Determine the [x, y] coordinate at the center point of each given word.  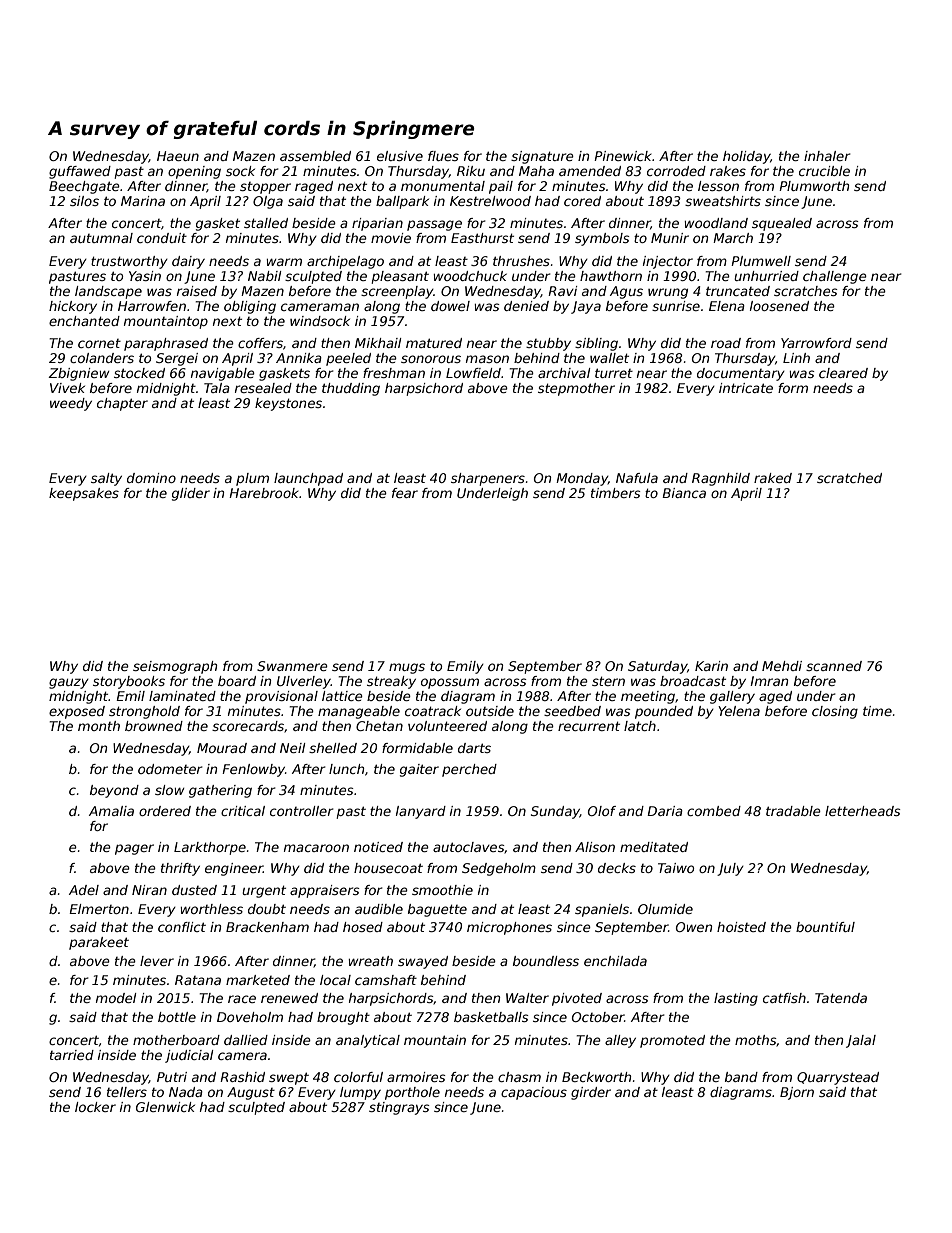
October [598, 1017]
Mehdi [782, 666]
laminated [182, 696]
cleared [843, 373]
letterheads [863, 811]
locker [95, 1107]
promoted [672, 1041]
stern [608, 681]
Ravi [562, 291]
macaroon [316, 848]
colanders [102, 358]
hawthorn [611, 276]
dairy [188, 262]
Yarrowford [816, 343]
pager [134, 849]
